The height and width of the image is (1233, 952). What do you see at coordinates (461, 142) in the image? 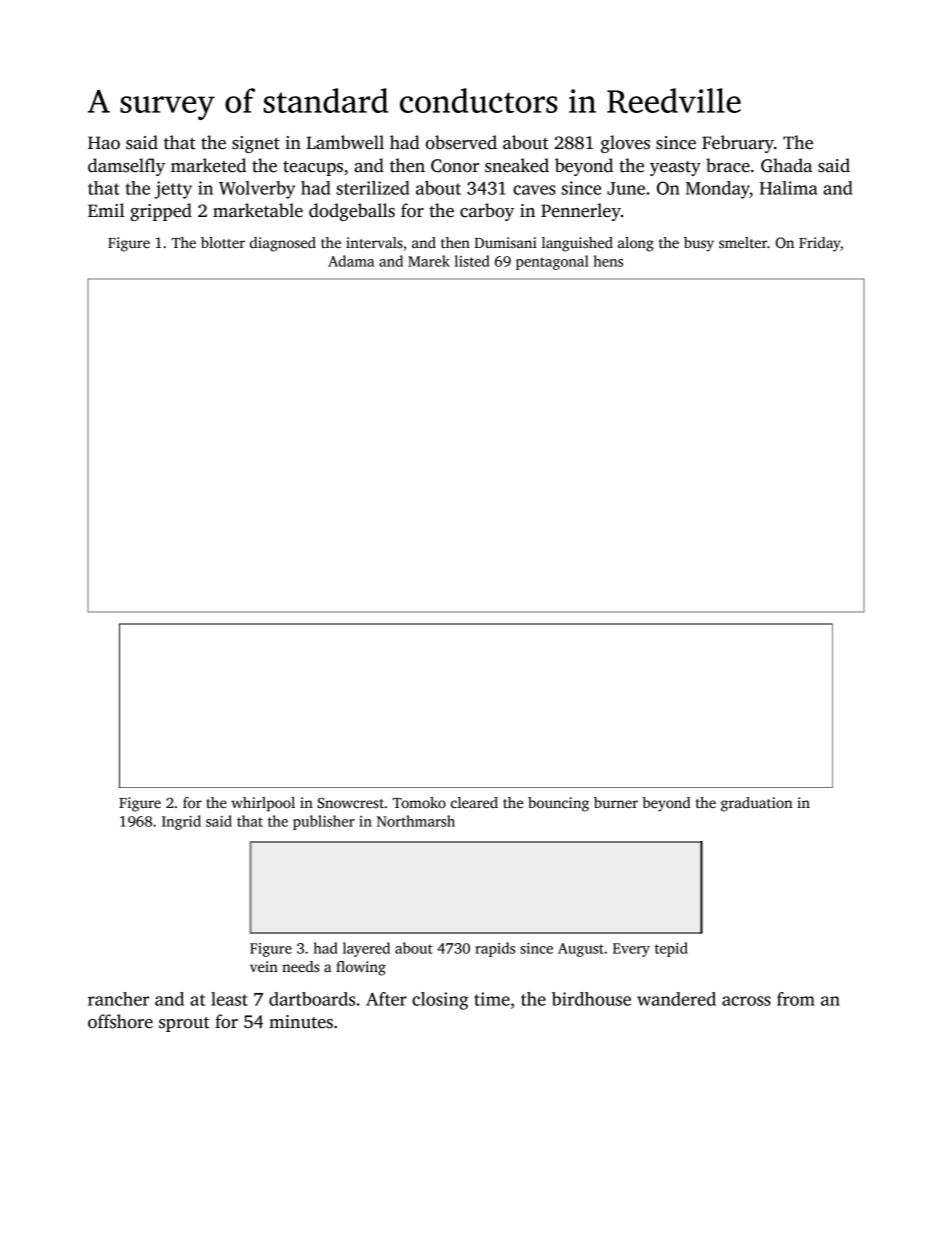
I see `observed` at bounding box center [461, 142].
